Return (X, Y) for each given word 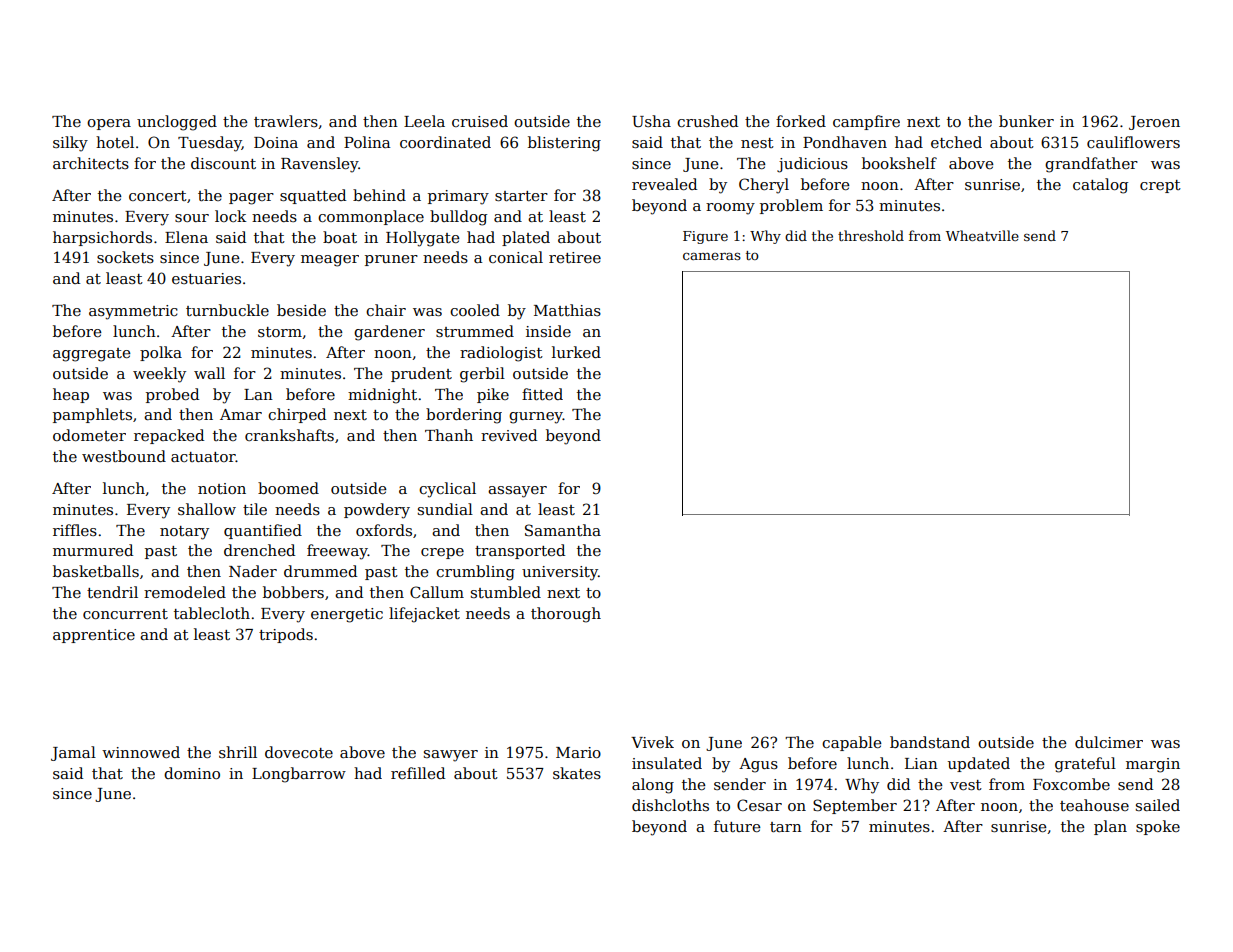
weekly (159, 375)
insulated (667, 763)
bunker (1026, 121)
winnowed (141, 752)
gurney (536, 418)
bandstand (930, 742)
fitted (542, 394)
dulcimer (1109, 742)
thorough (566, 615)
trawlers (286, 121)
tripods (286, 635)
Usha (651, 121)
